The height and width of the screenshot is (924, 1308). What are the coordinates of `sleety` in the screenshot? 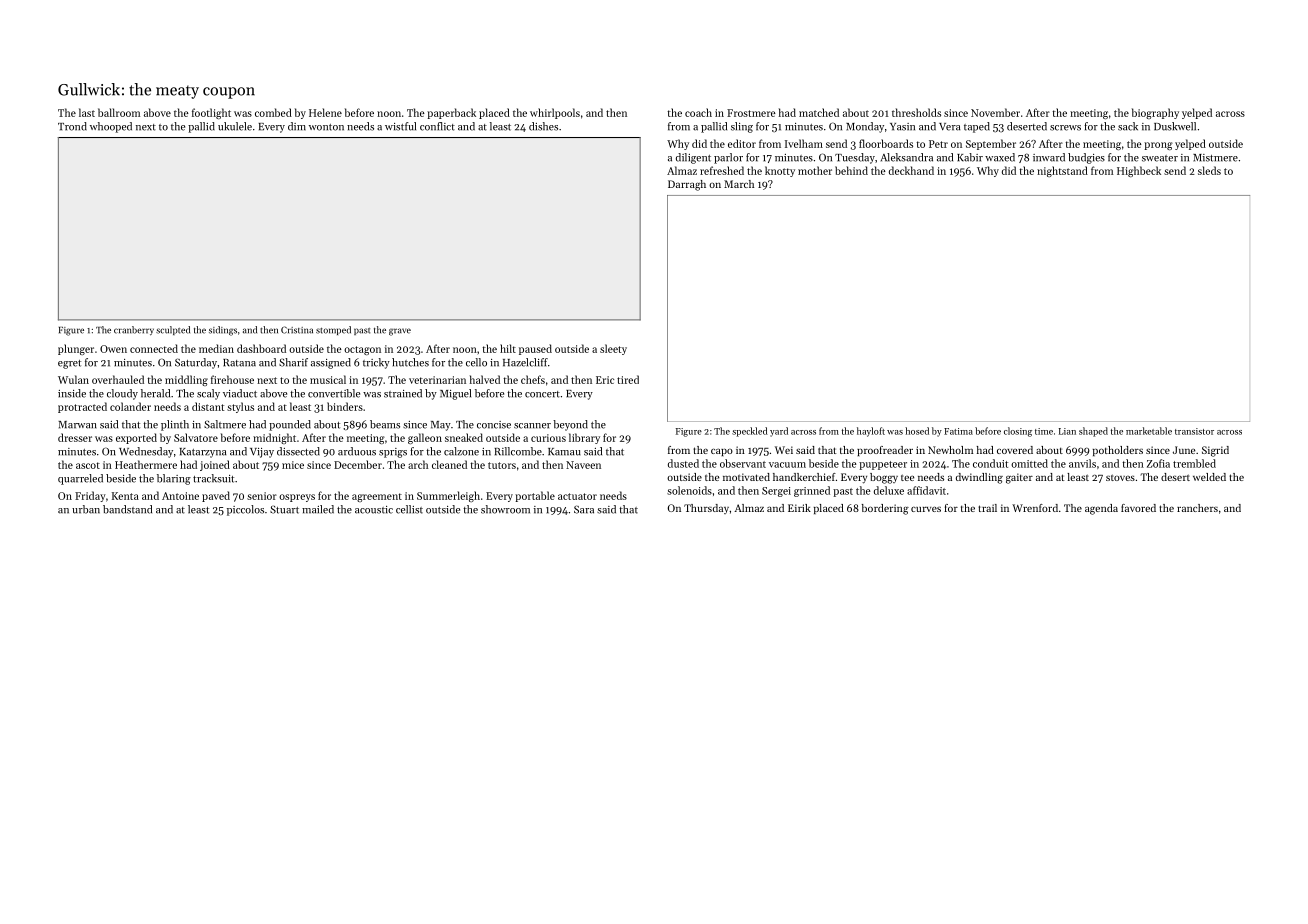 It's located at (613, 349).
